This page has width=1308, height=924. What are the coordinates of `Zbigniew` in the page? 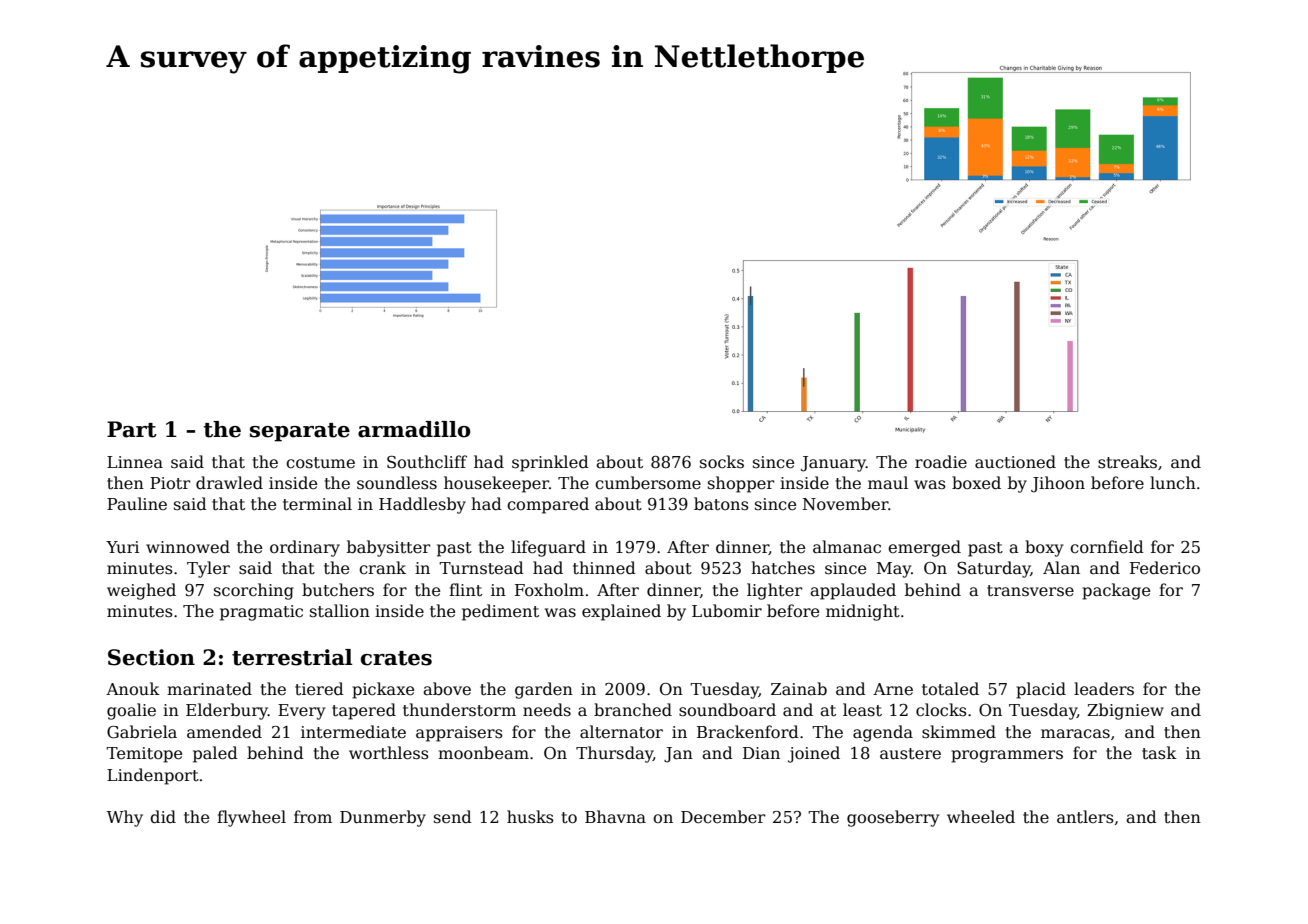 It's located at (1125, 711).
